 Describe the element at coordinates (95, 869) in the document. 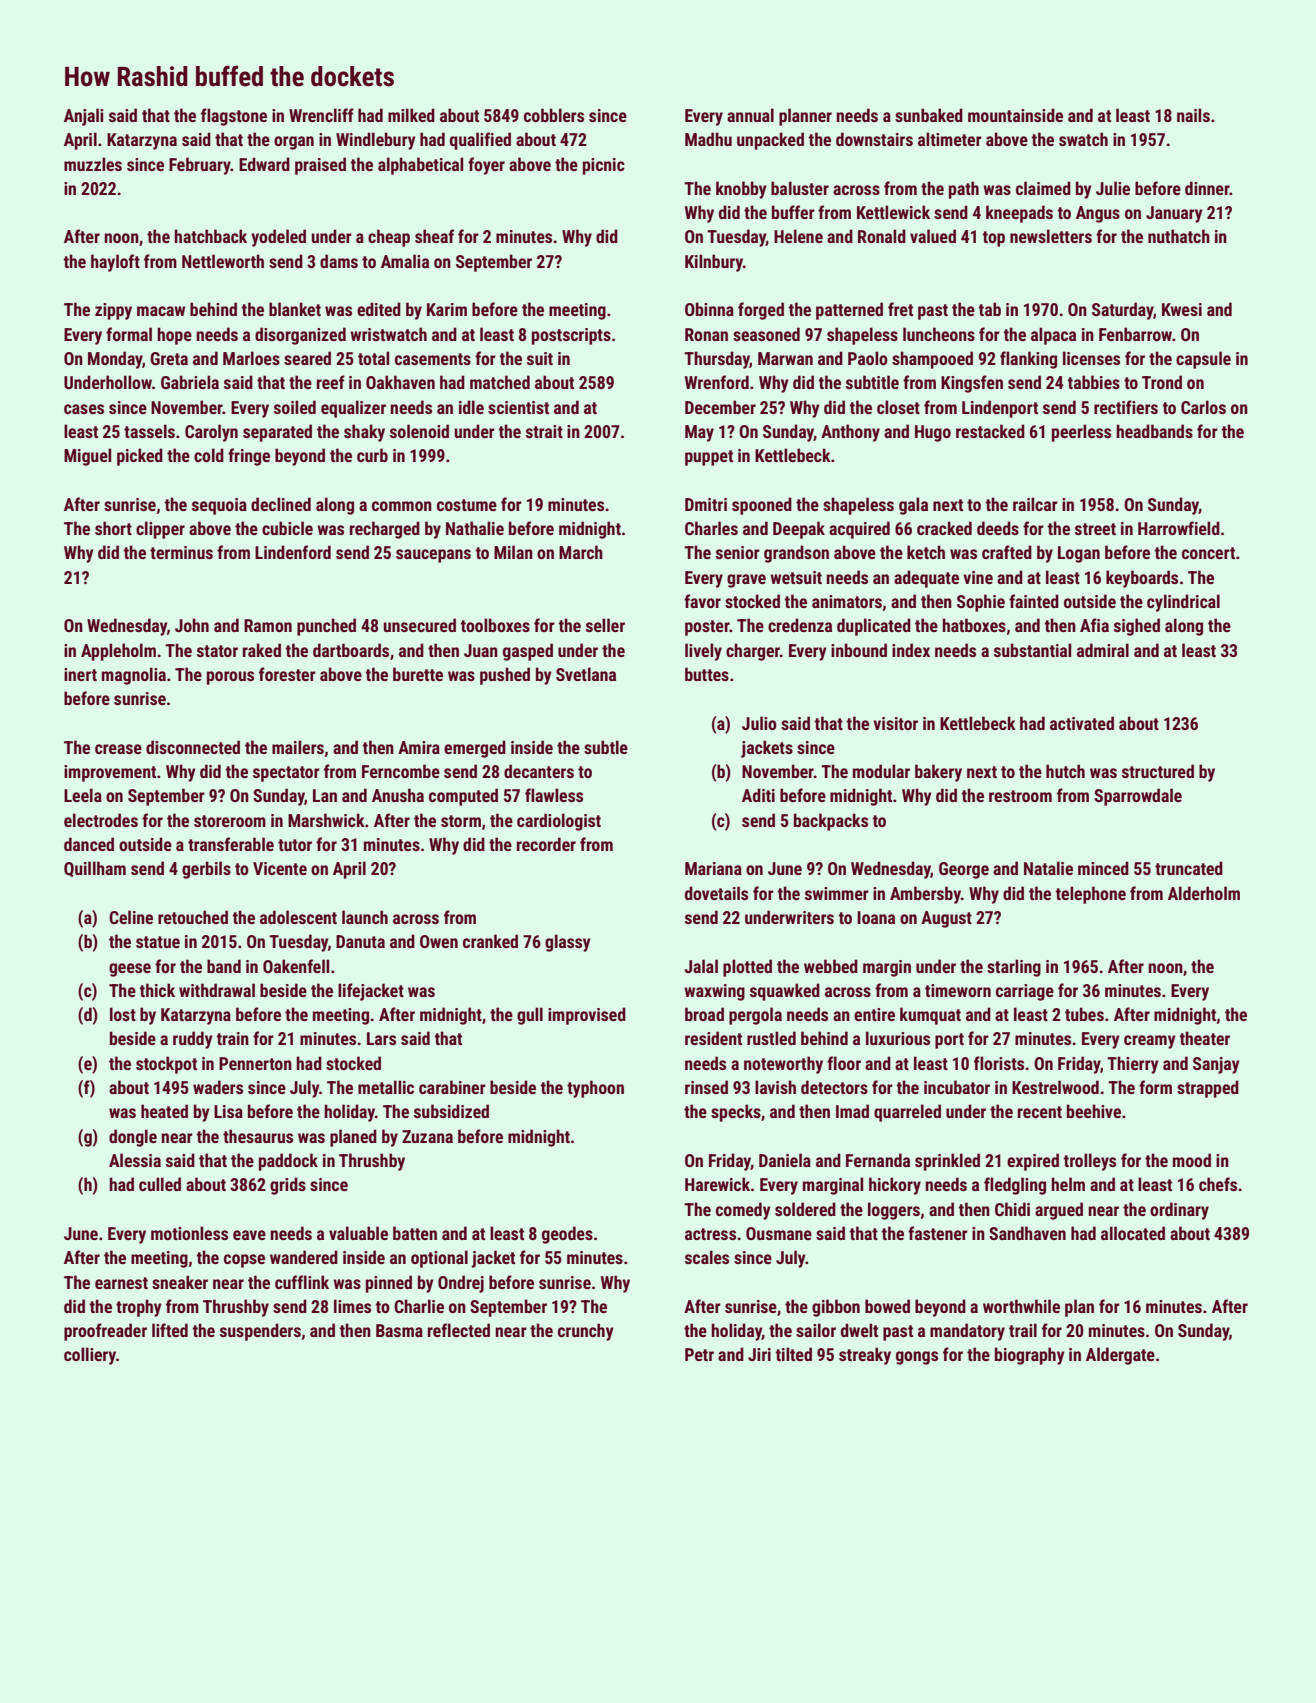

I see `Quillham` at that location.
